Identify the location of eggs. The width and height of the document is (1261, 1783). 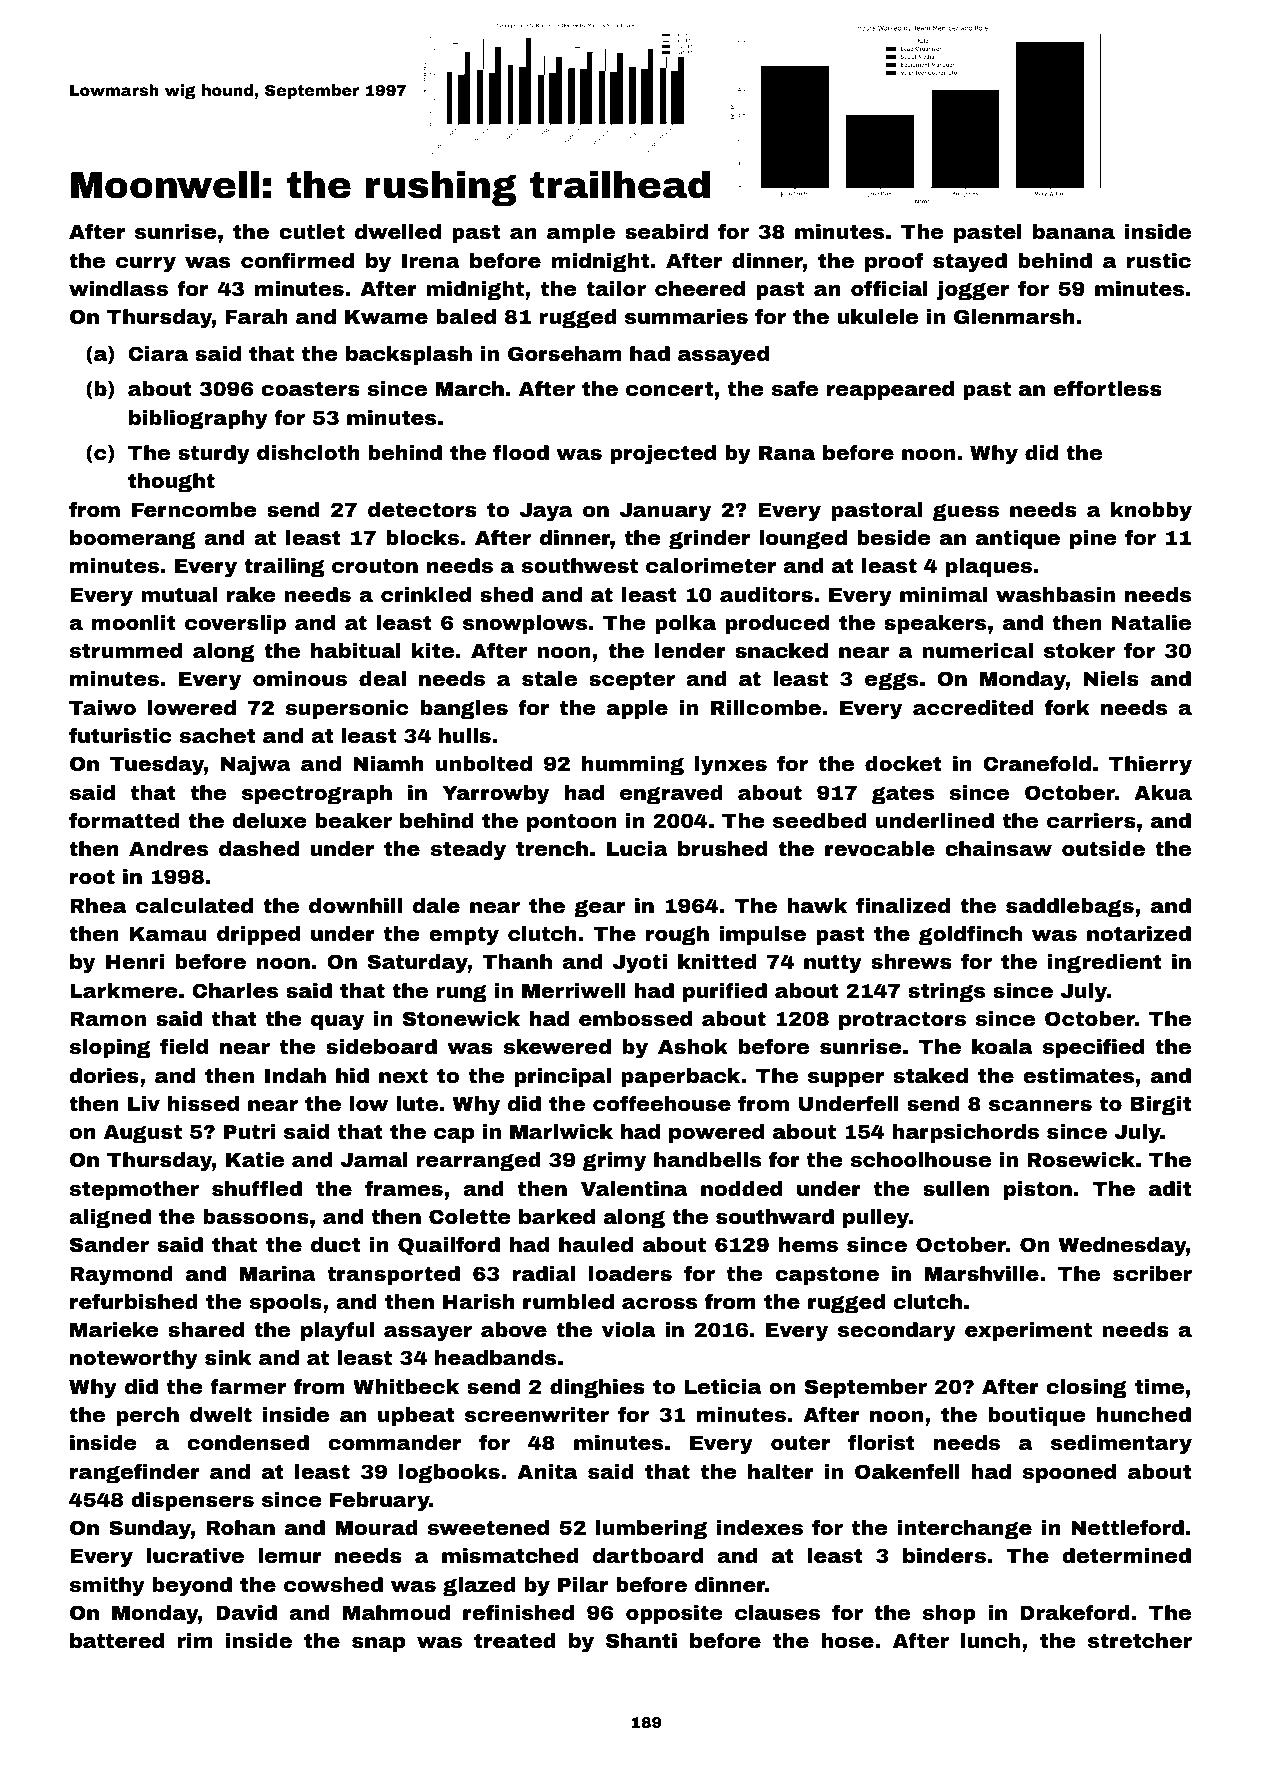
(891, 682).
